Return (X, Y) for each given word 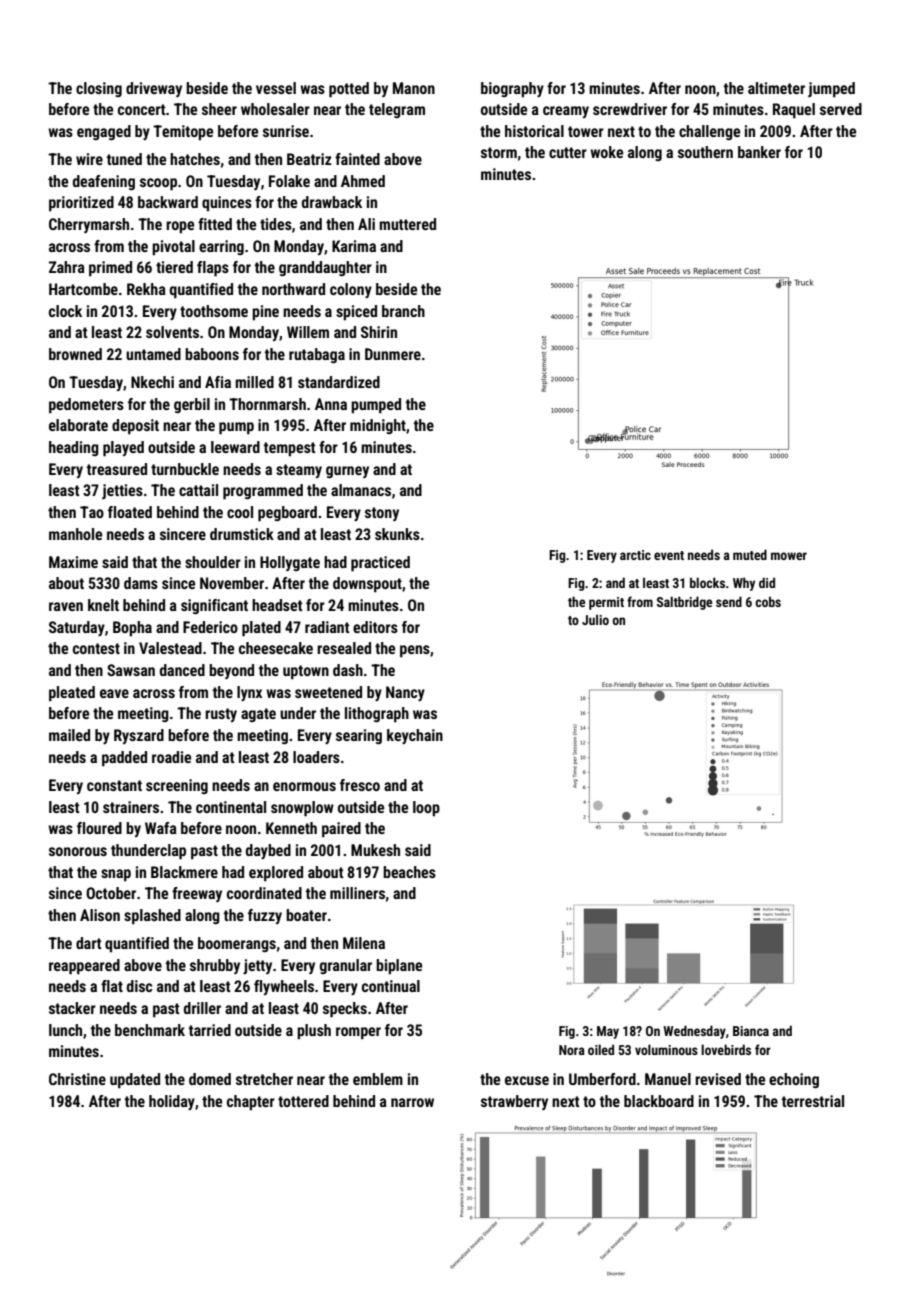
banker (759, 152)
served (841, 109)
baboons (212, 354)
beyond (231, 671)
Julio (595, 619)
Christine (77, 1079)
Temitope (183, 133)
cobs (768, 601)
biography (512, 90)
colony (351, 290)
